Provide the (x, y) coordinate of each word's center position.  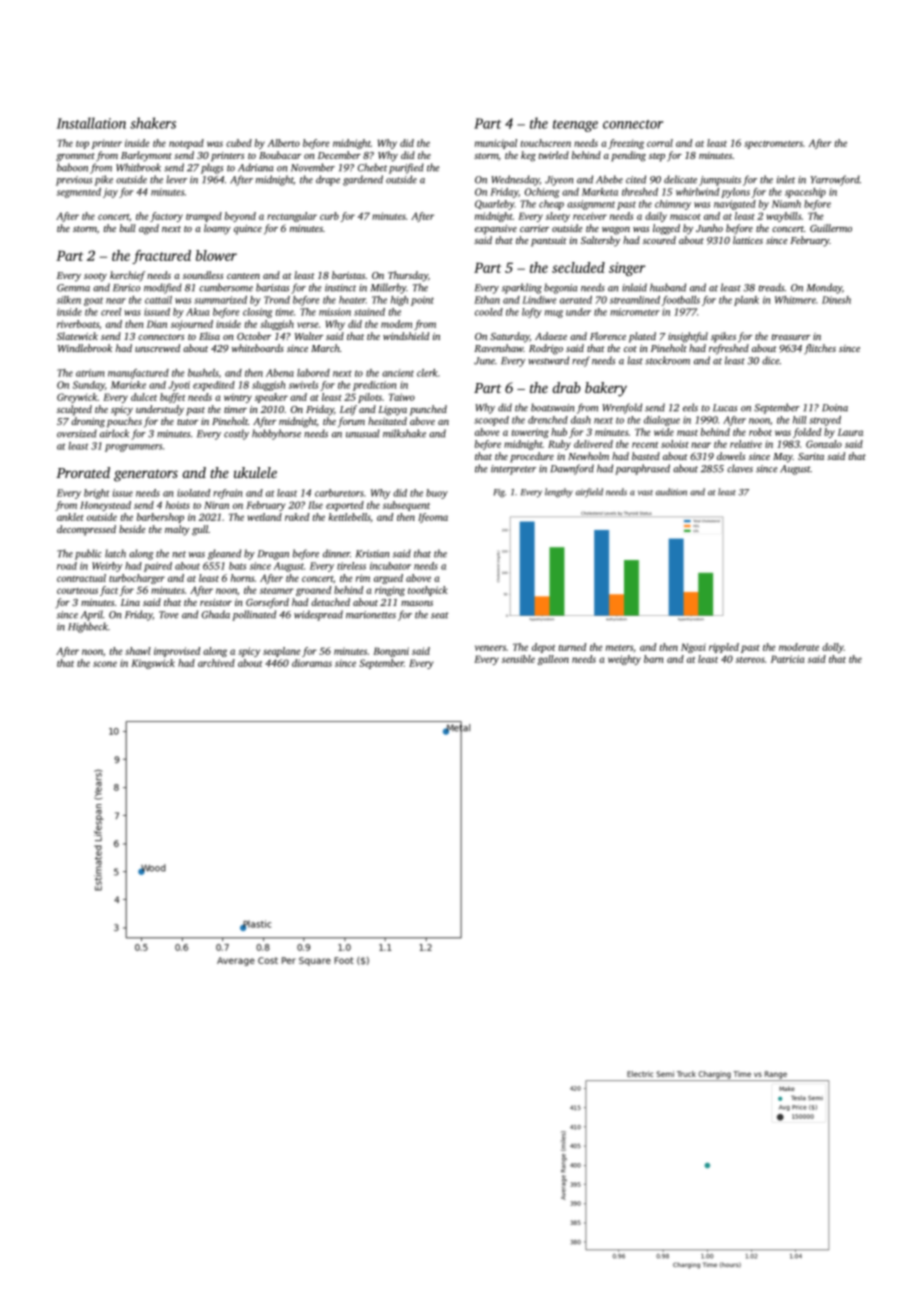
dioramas (312, 663)
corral (660, 143)
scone (105, 664)
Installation (91, 123)
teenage (575, 126)
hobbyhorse (276, 434)
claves (740, 468)
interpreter (513, 470)
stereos (750, 660)
